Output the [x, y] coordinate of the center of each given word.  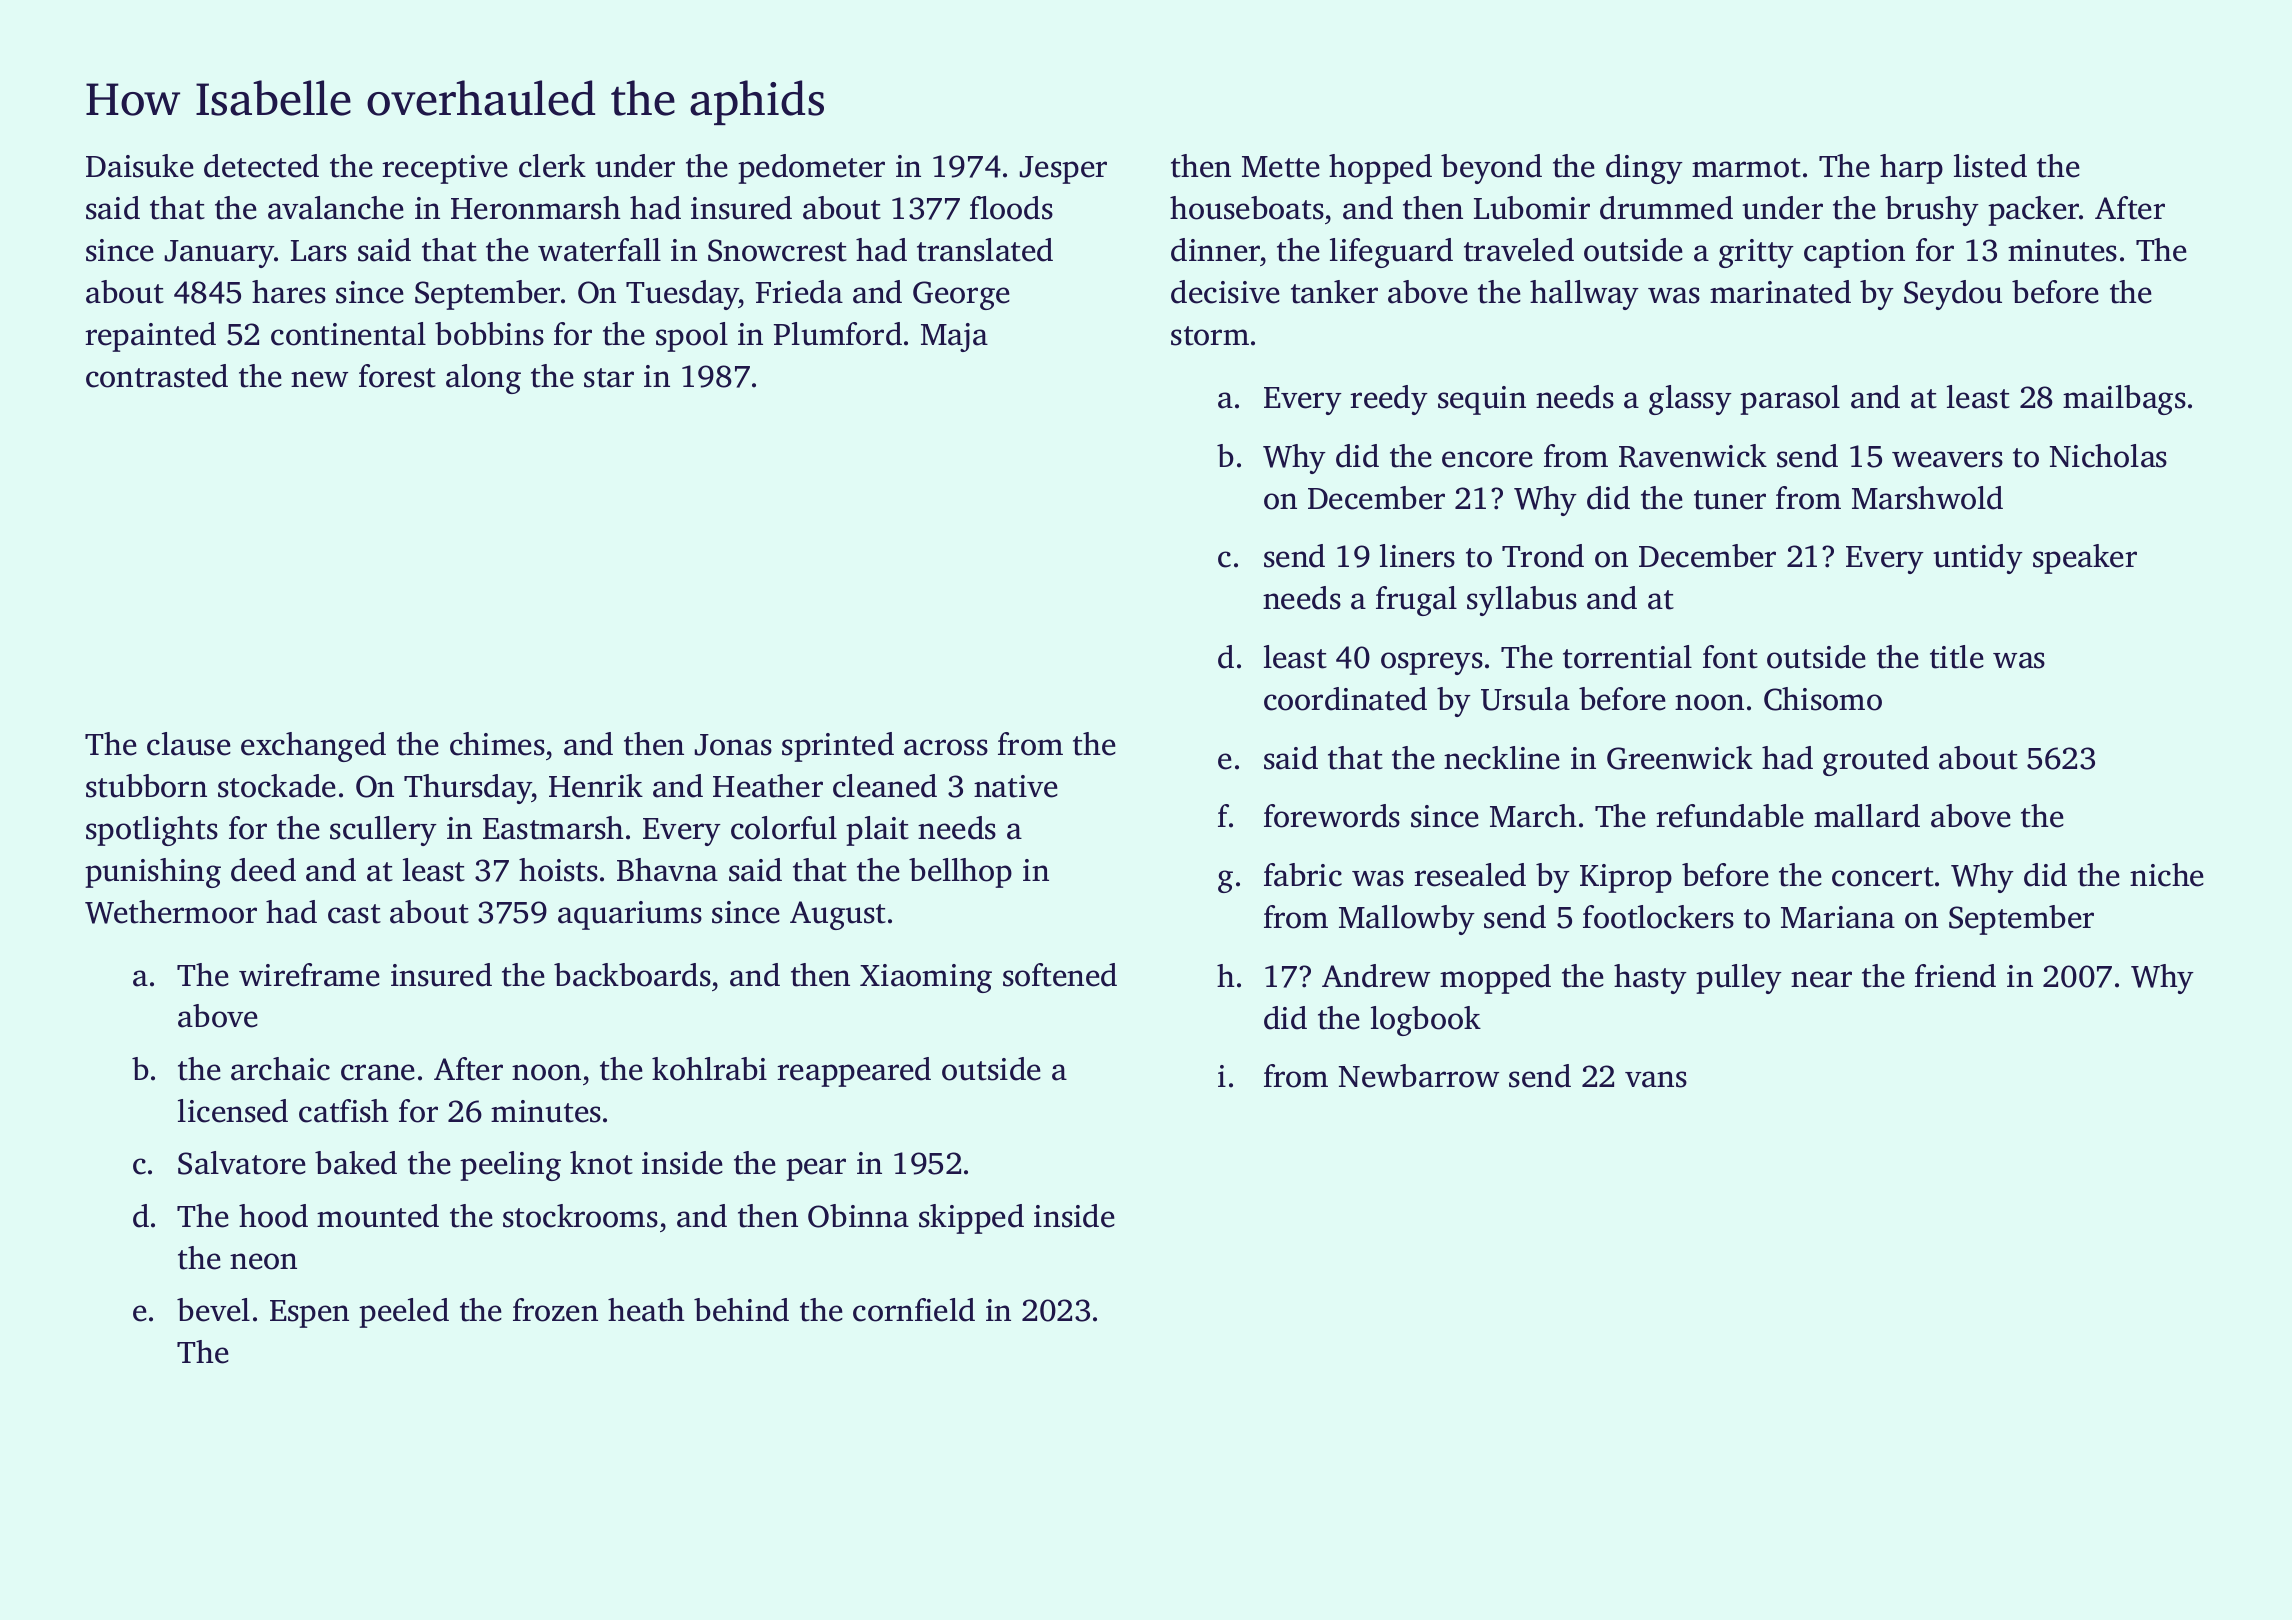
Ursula [1525, 699]
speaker [2085, 559]
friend [1955, 976]
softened [1060, 975]
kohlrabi [709, 1069]
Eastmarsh [553, 828]
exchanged [313, 747]
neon [263, 1261]
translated [985, 250]
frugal [1416, 601]
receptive [445, 169]
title [1957, 657]
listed [1990, 166]
